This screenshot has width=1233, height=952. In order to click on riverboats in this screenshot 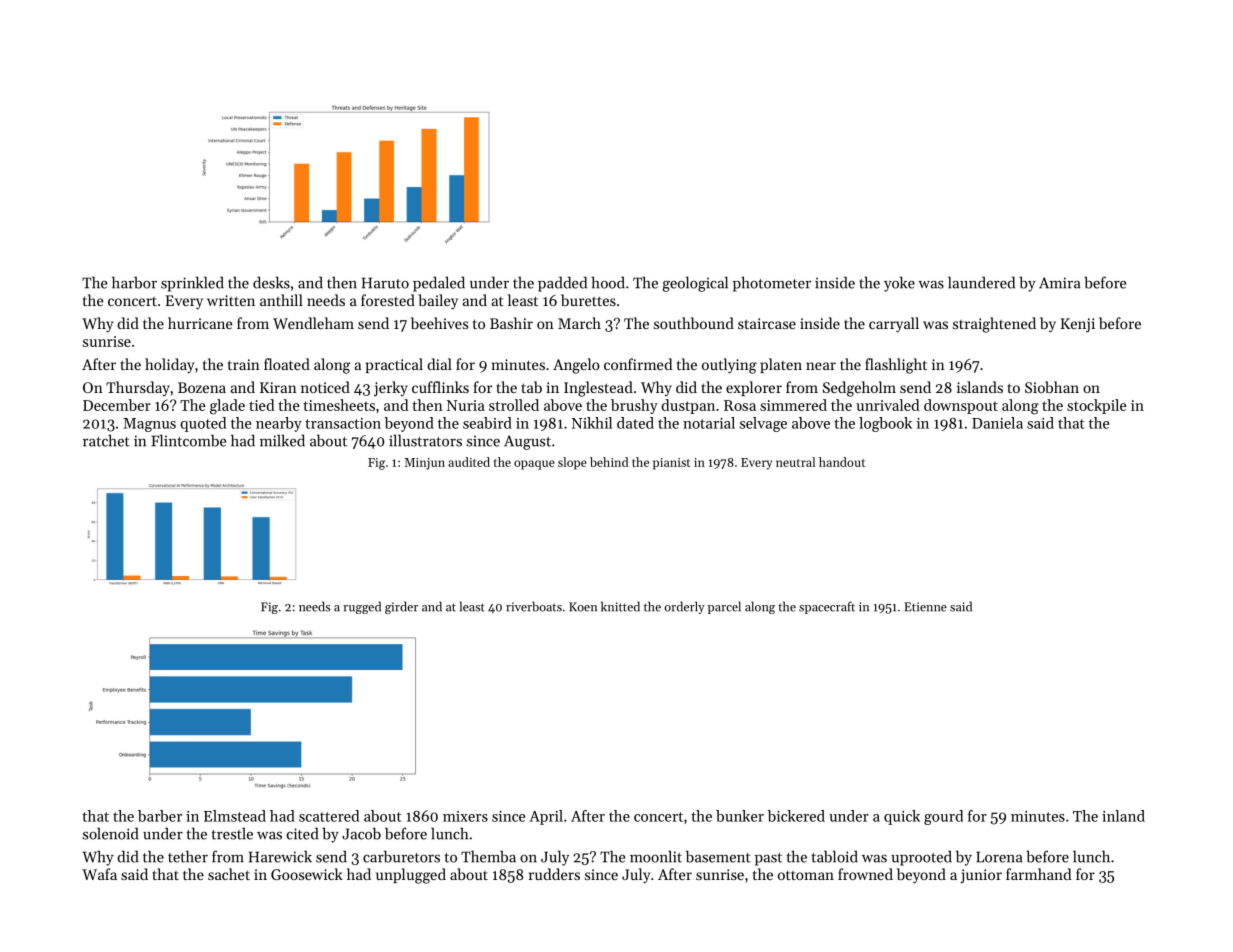, I will do `click(534, 606)`.
